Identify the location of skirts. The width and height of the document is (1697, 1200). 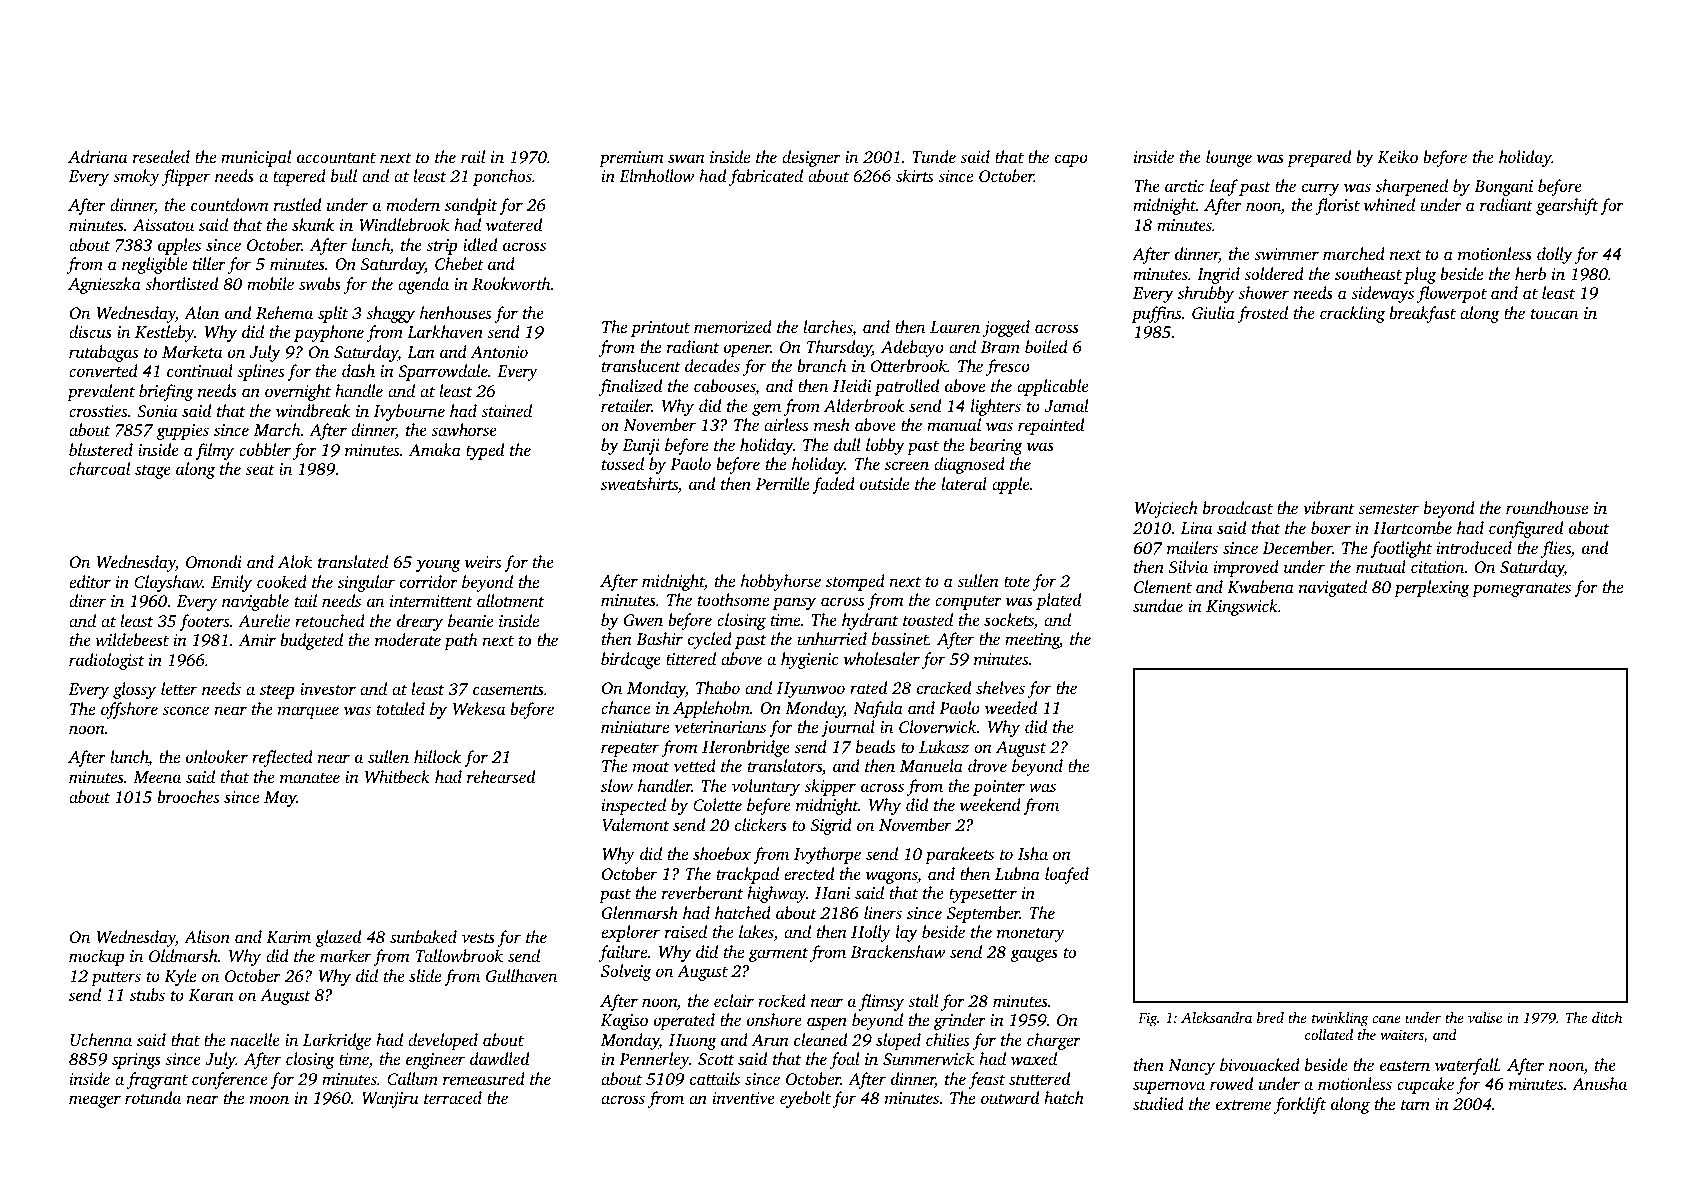
(914, 175).
